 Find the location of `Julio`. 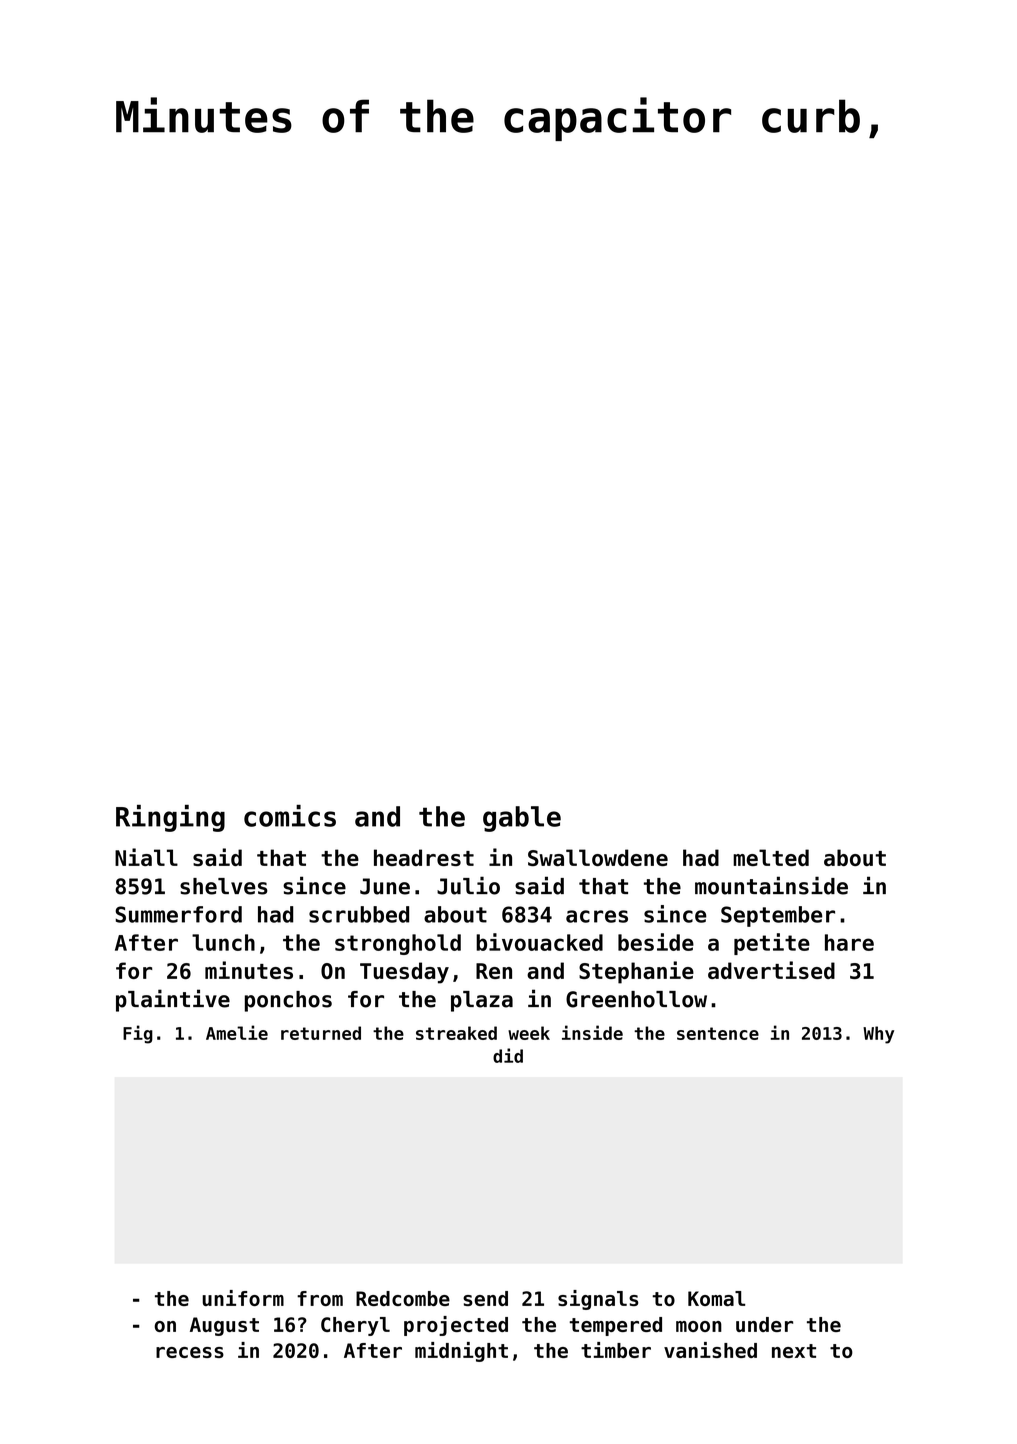

Julio is located at coordinates (468, 885).
